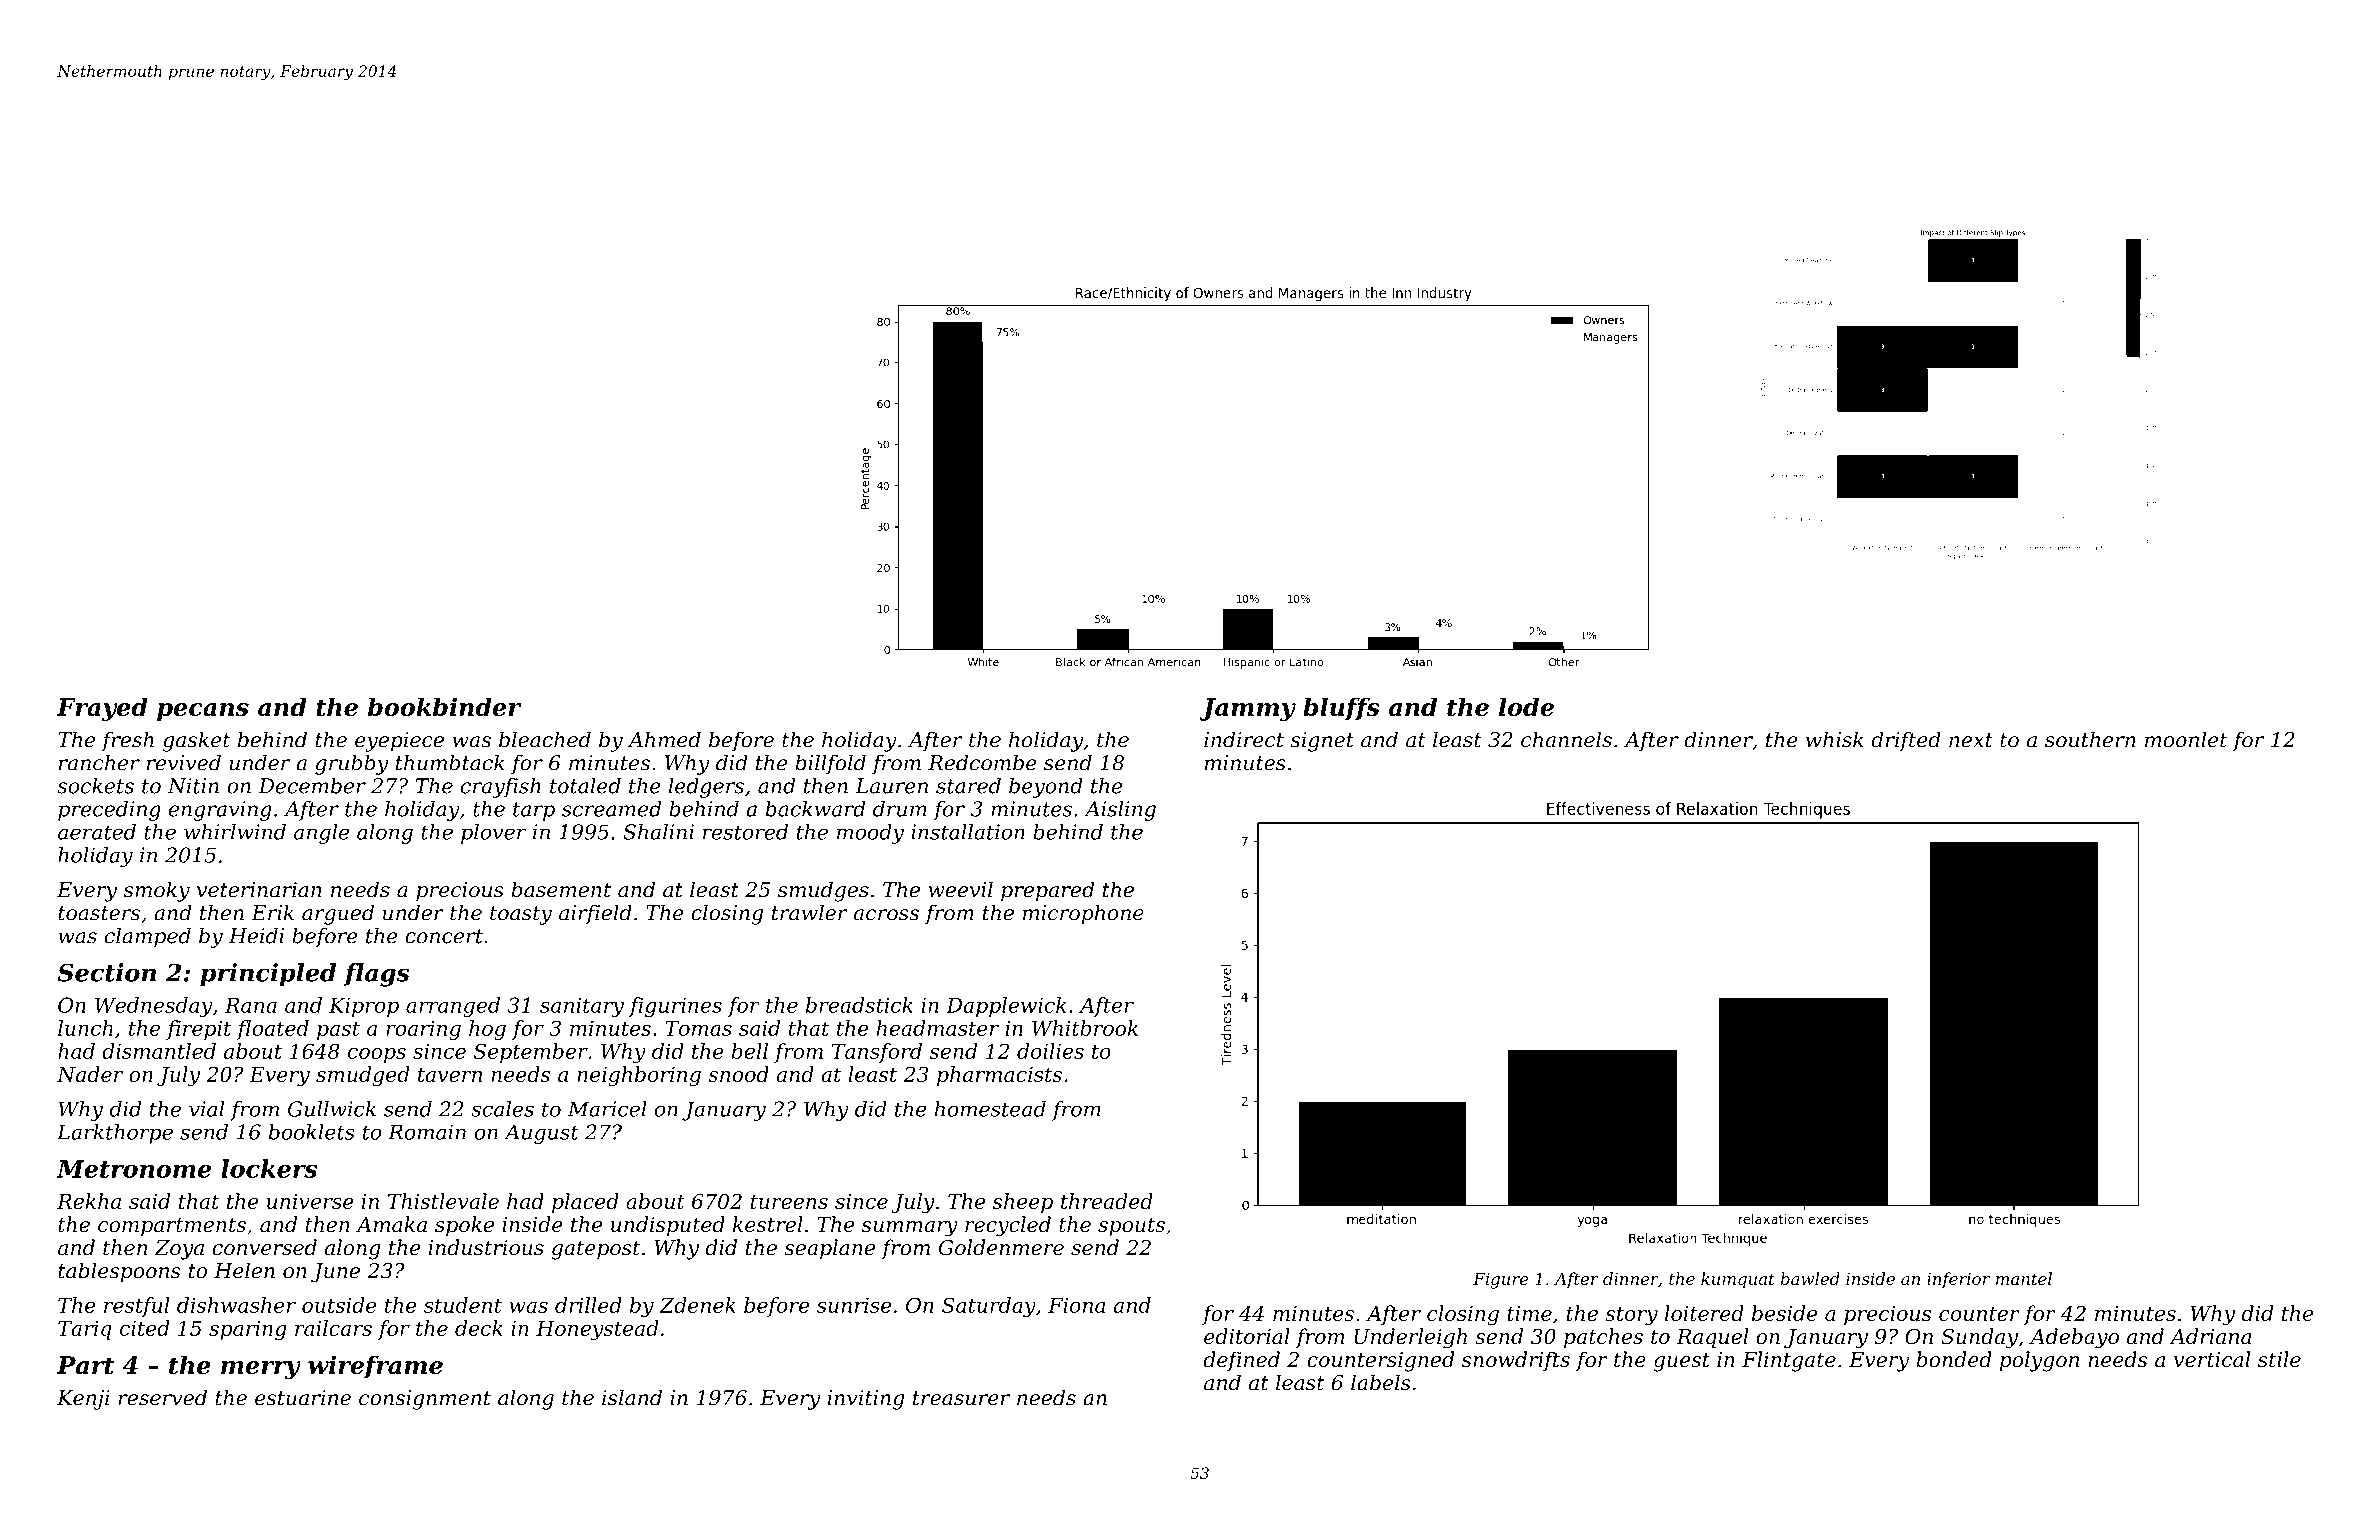 This screenshot has height=1540, width=2380. Describe the element at coordinates (83, 1400) in the screenshot. I see `Kenji` at that location.
